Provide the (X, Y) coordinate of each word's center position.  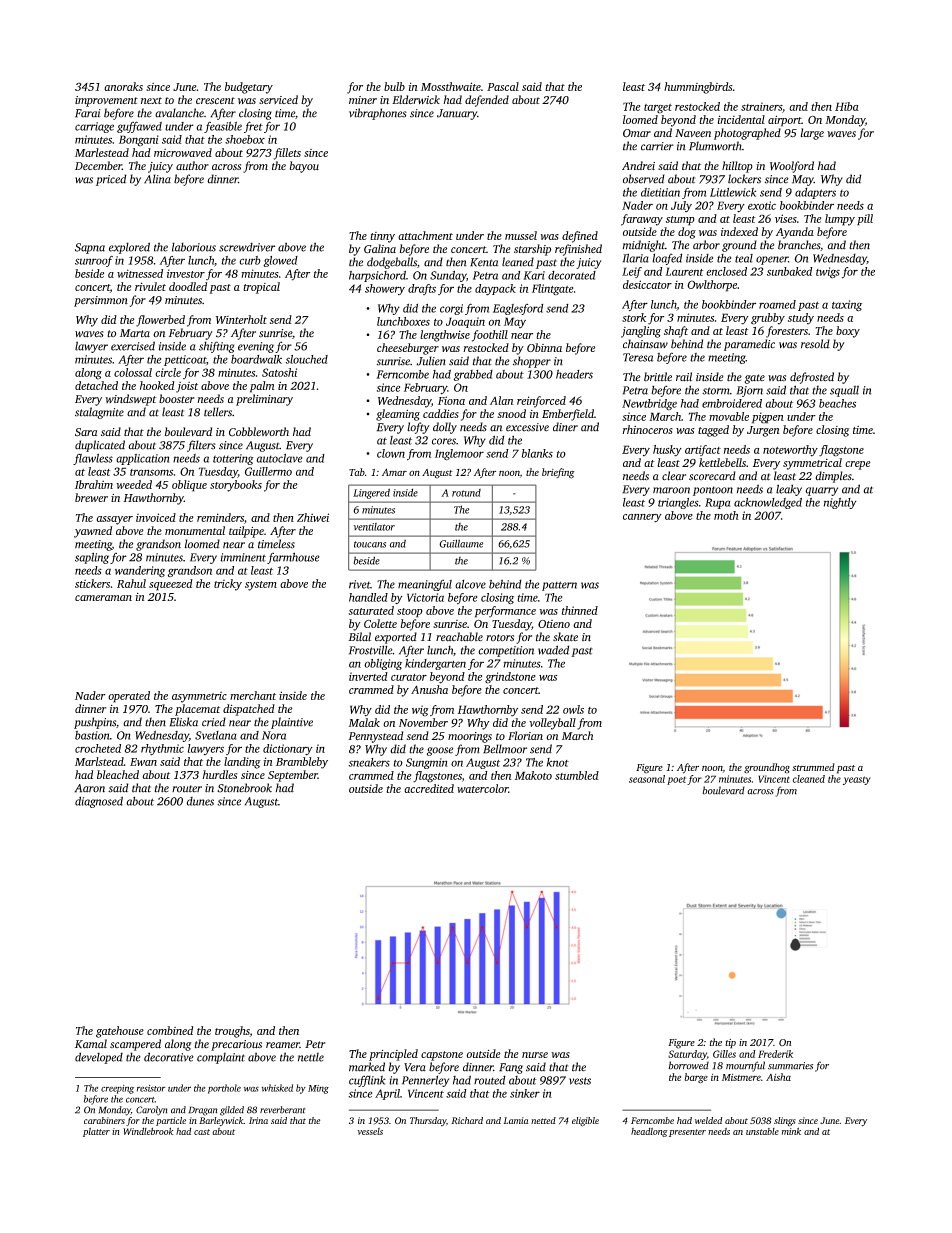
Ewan (143, 762)
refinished (578, 250)
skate (565, 637)
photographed (747, 134)
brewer (91, 497)
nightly (840, 503)
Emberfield (568, 415)
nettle (311, 1057)
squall (844, 391)
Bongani (139, 141)
